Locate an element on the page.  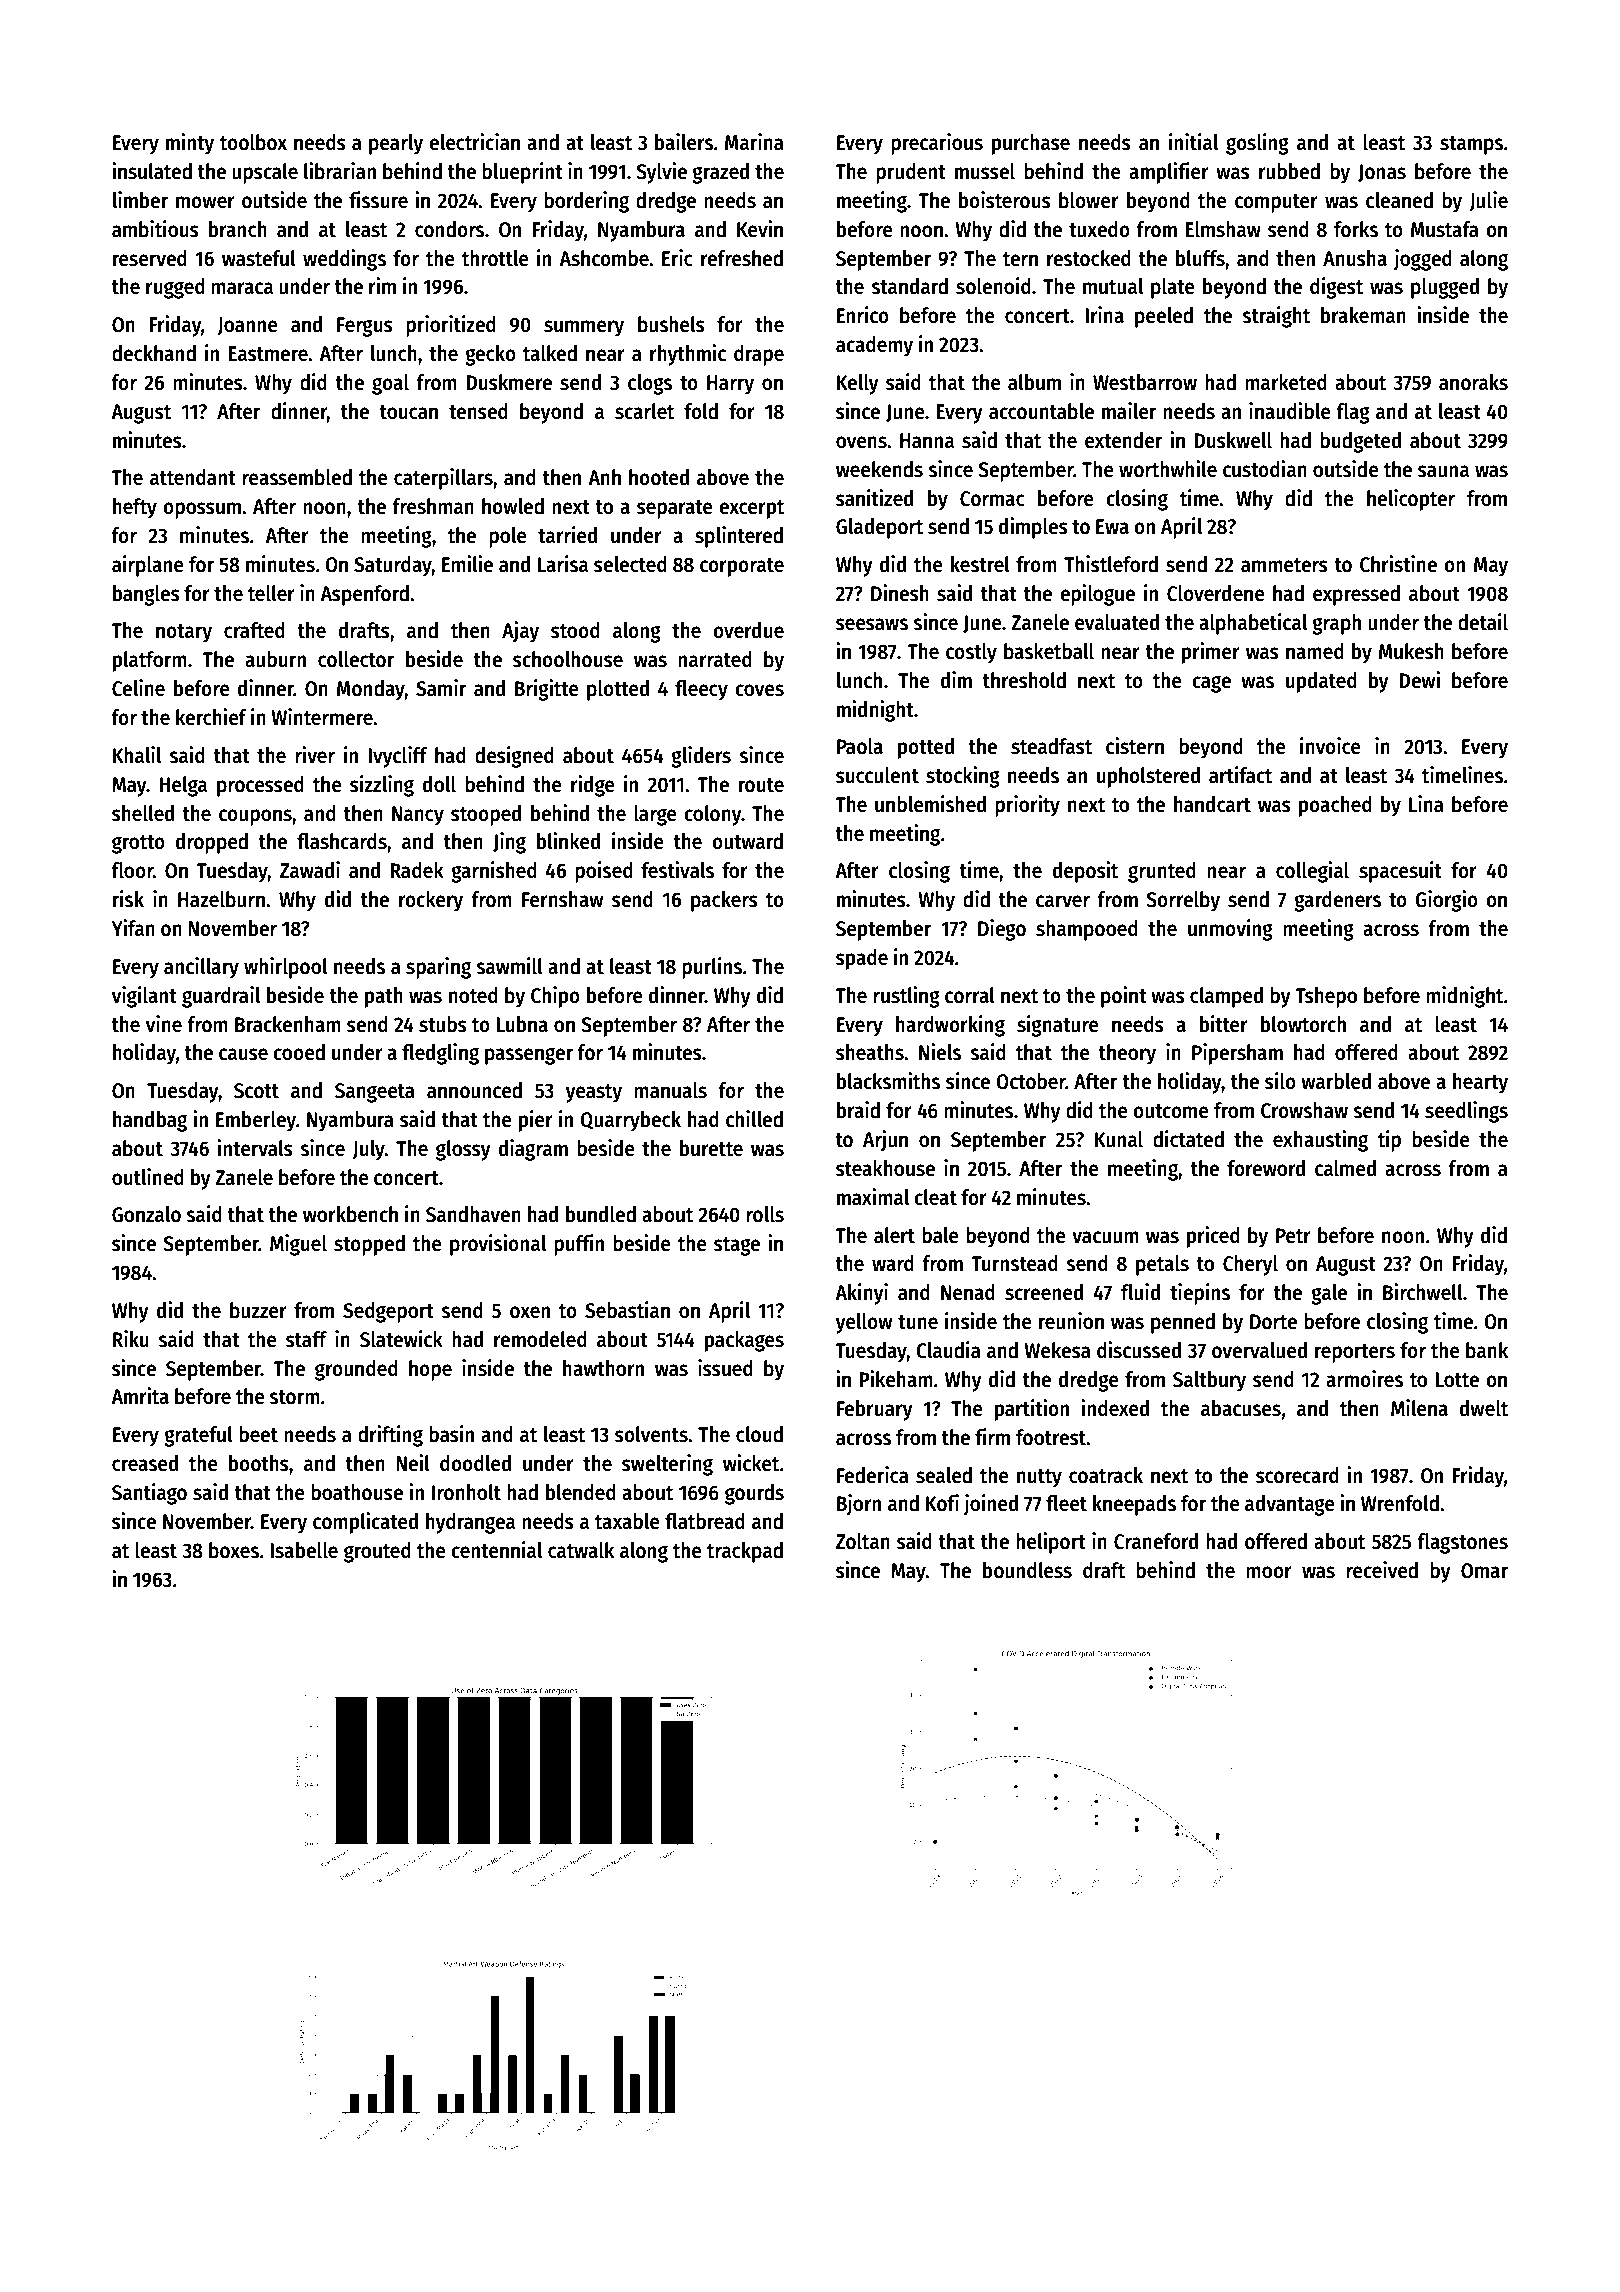
initial is located at coordinates (1193, 142).
